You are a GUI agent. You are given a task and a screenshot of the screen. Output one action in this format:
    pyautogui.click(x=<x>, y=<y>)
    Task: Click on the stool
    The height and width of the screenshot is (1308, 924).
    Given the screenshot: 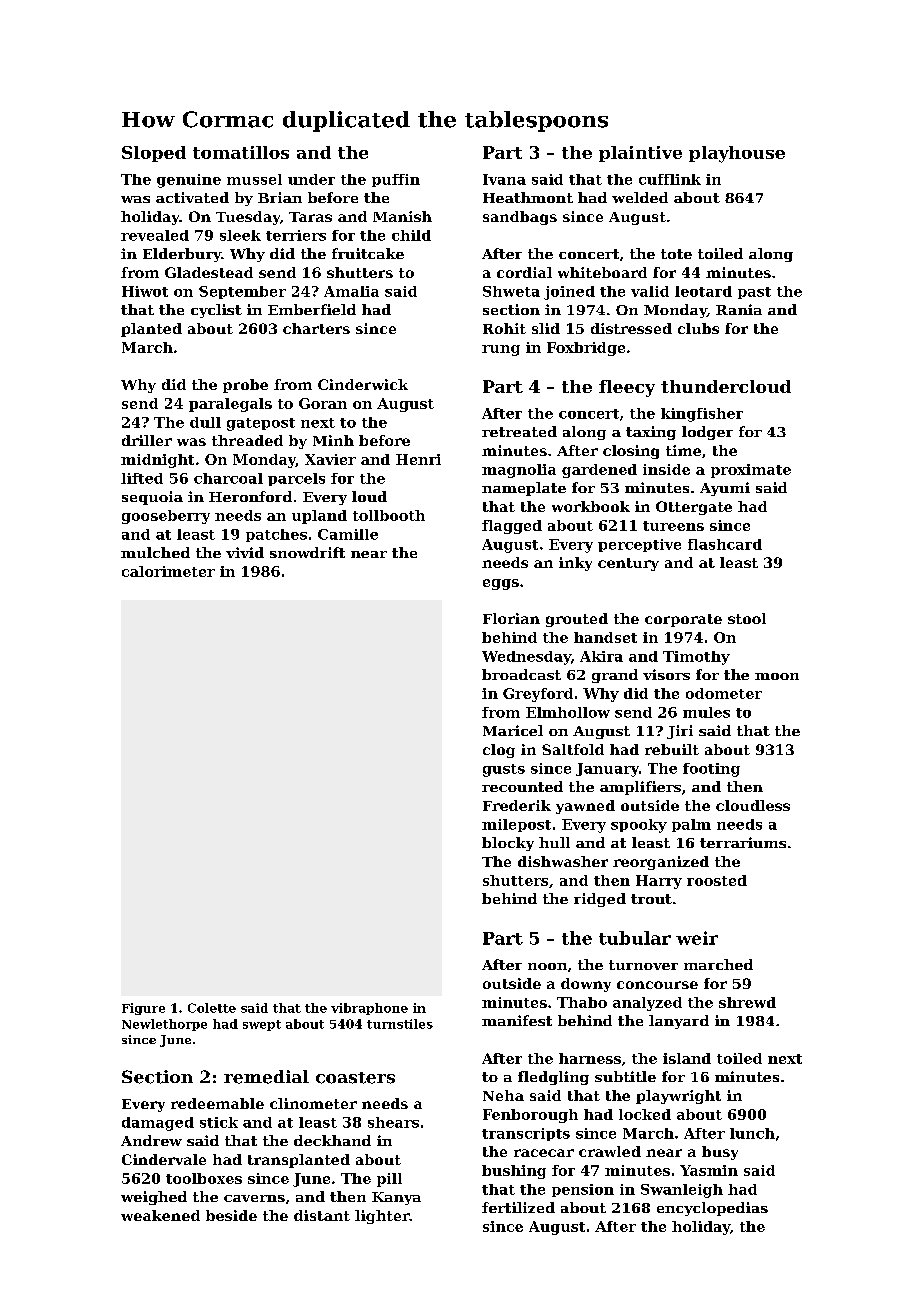 What is the action you would take?
    pyautogui.click(x=747, y=618)
